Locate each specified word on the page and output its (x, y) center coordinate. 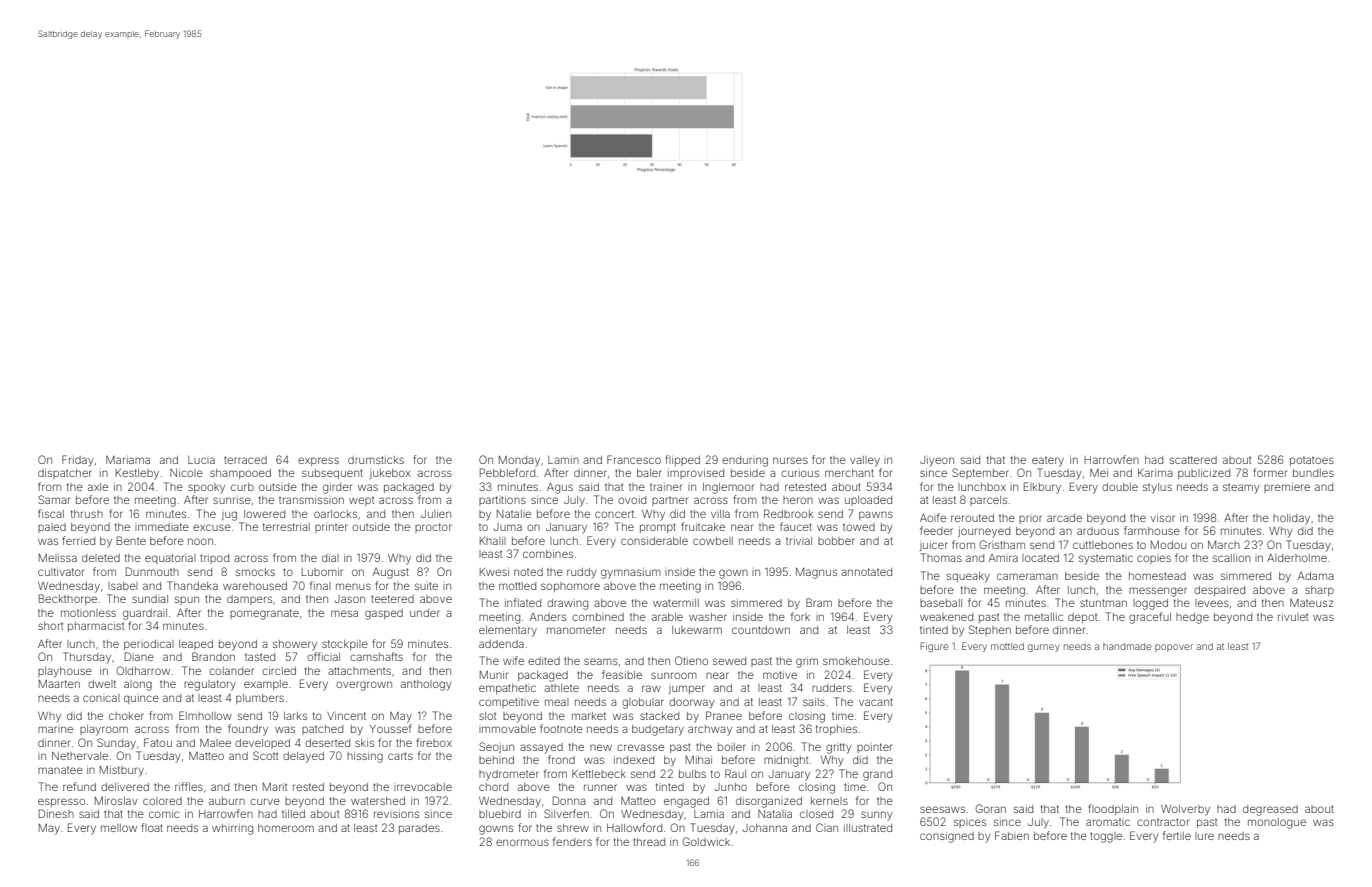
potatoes (1312, 461)
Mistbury (122, 771)
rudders (832, 688)
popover (1174, 648)
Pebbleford (507, 472)
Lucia (201, 460)
